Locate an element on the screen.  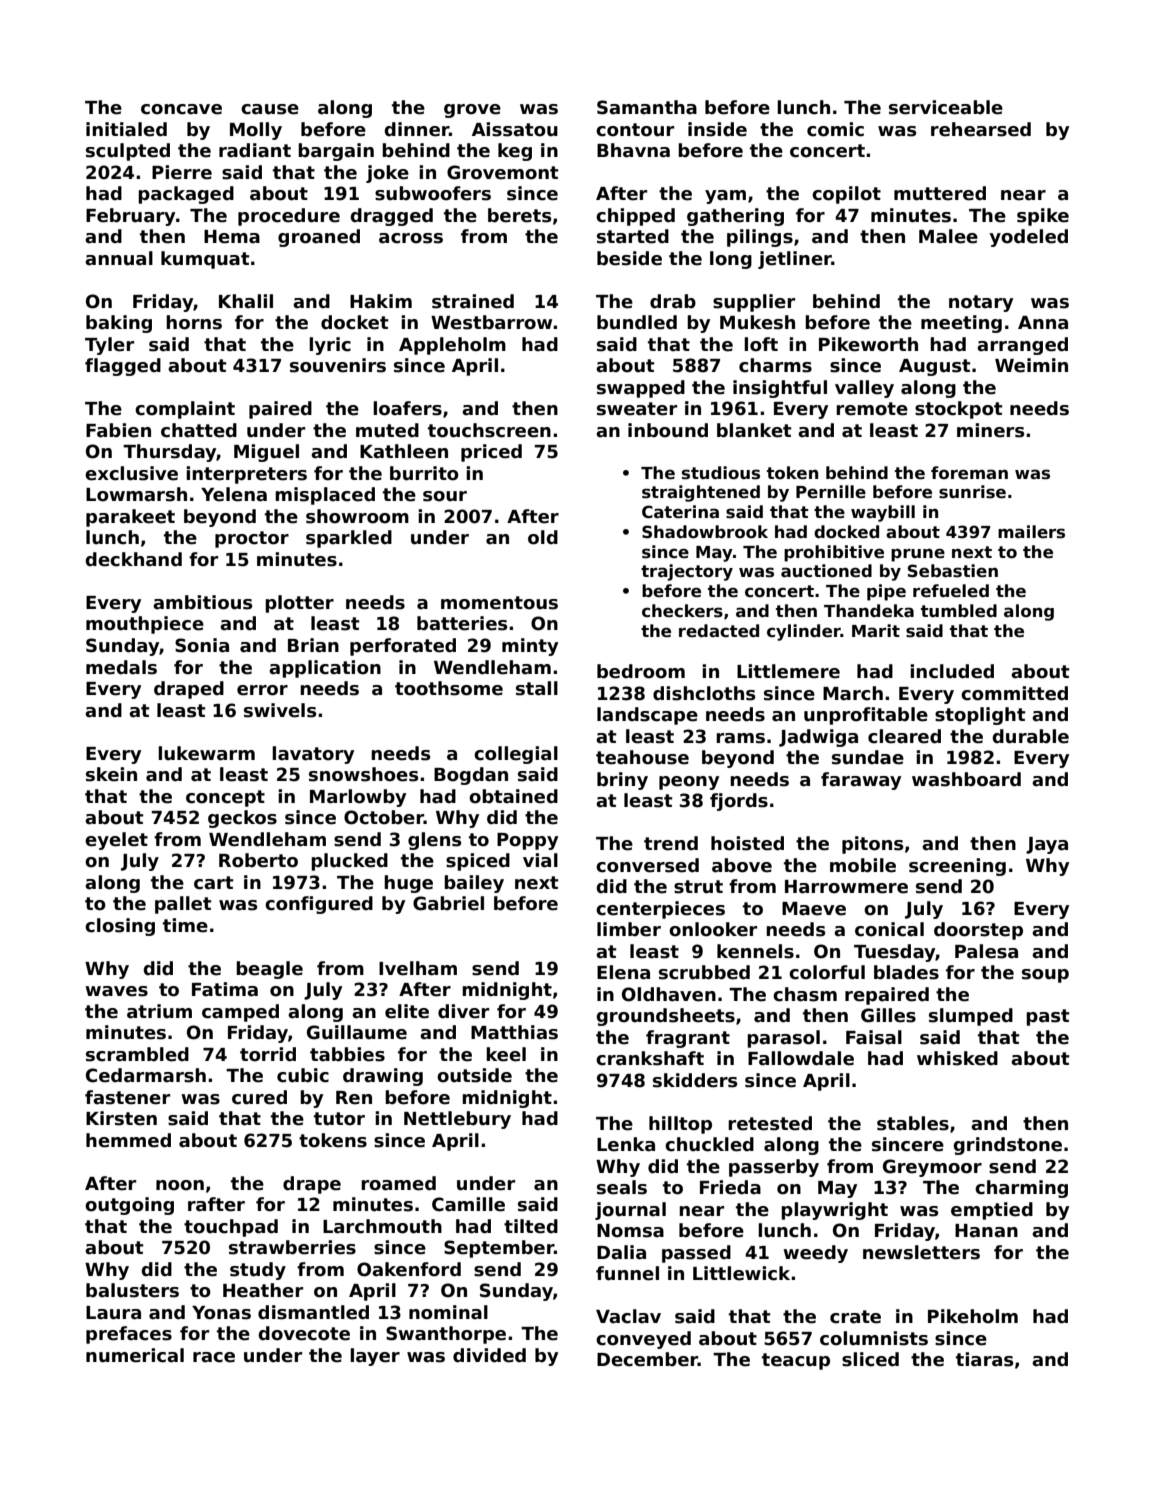
meeting is located at coordinates (961, 324).
